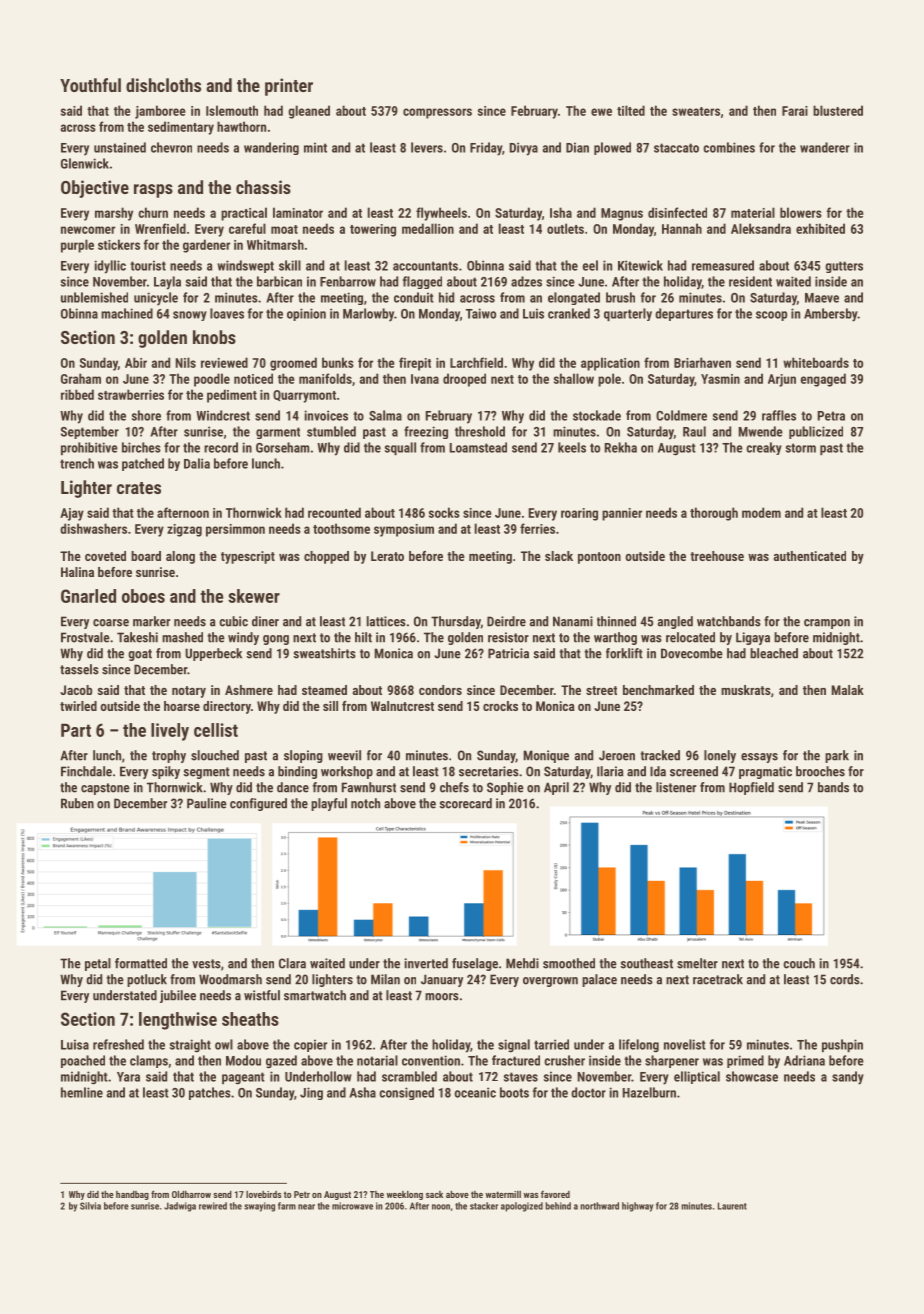 Image resolution: width=924 pixels, height=1314 pixels. Describe the element at coordinates (845, 979) in the document. I see `cords` at that location.
